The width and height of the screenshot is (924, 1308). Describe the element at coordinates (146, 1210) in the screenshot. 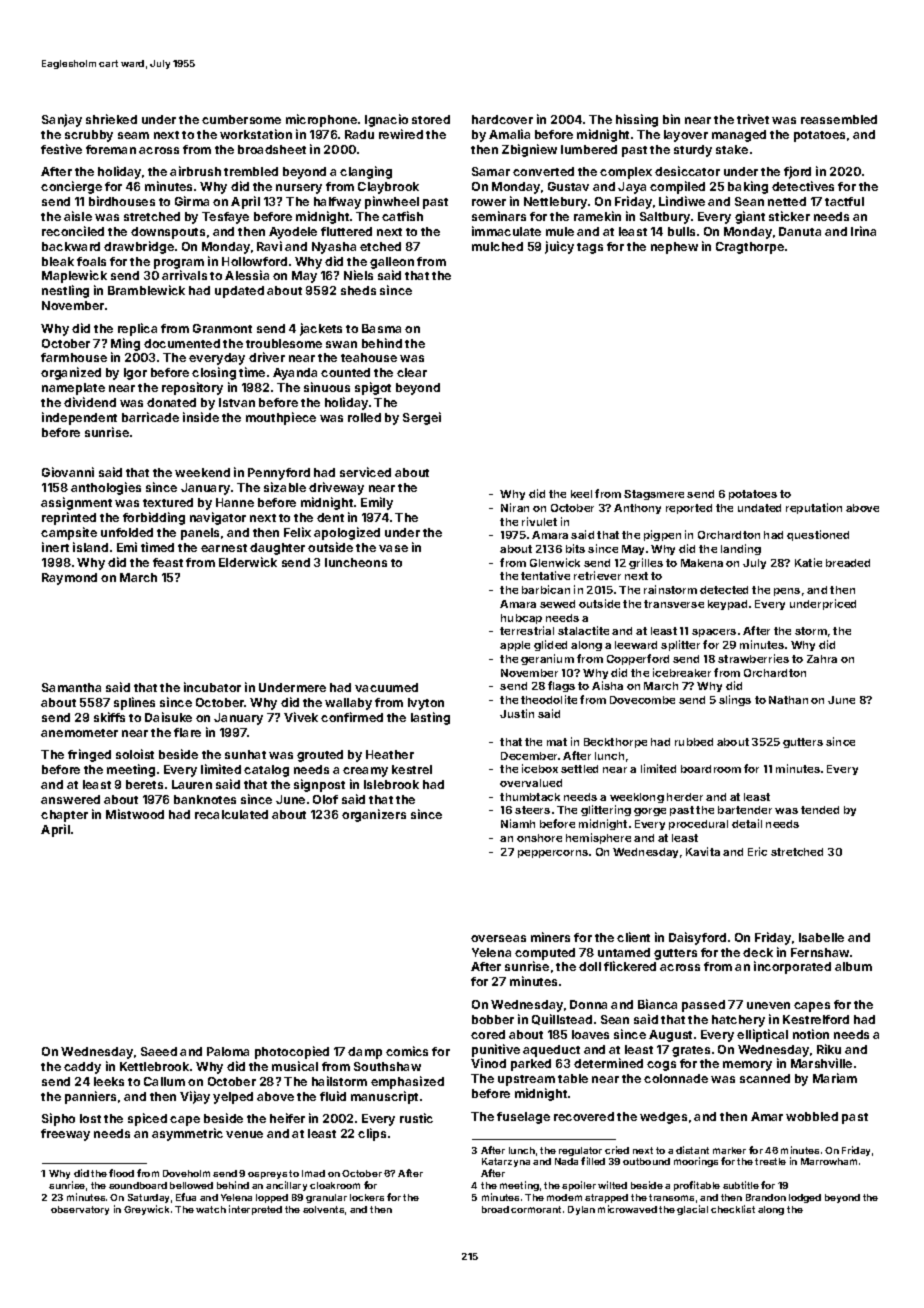

I see `Greywick` at that location.
